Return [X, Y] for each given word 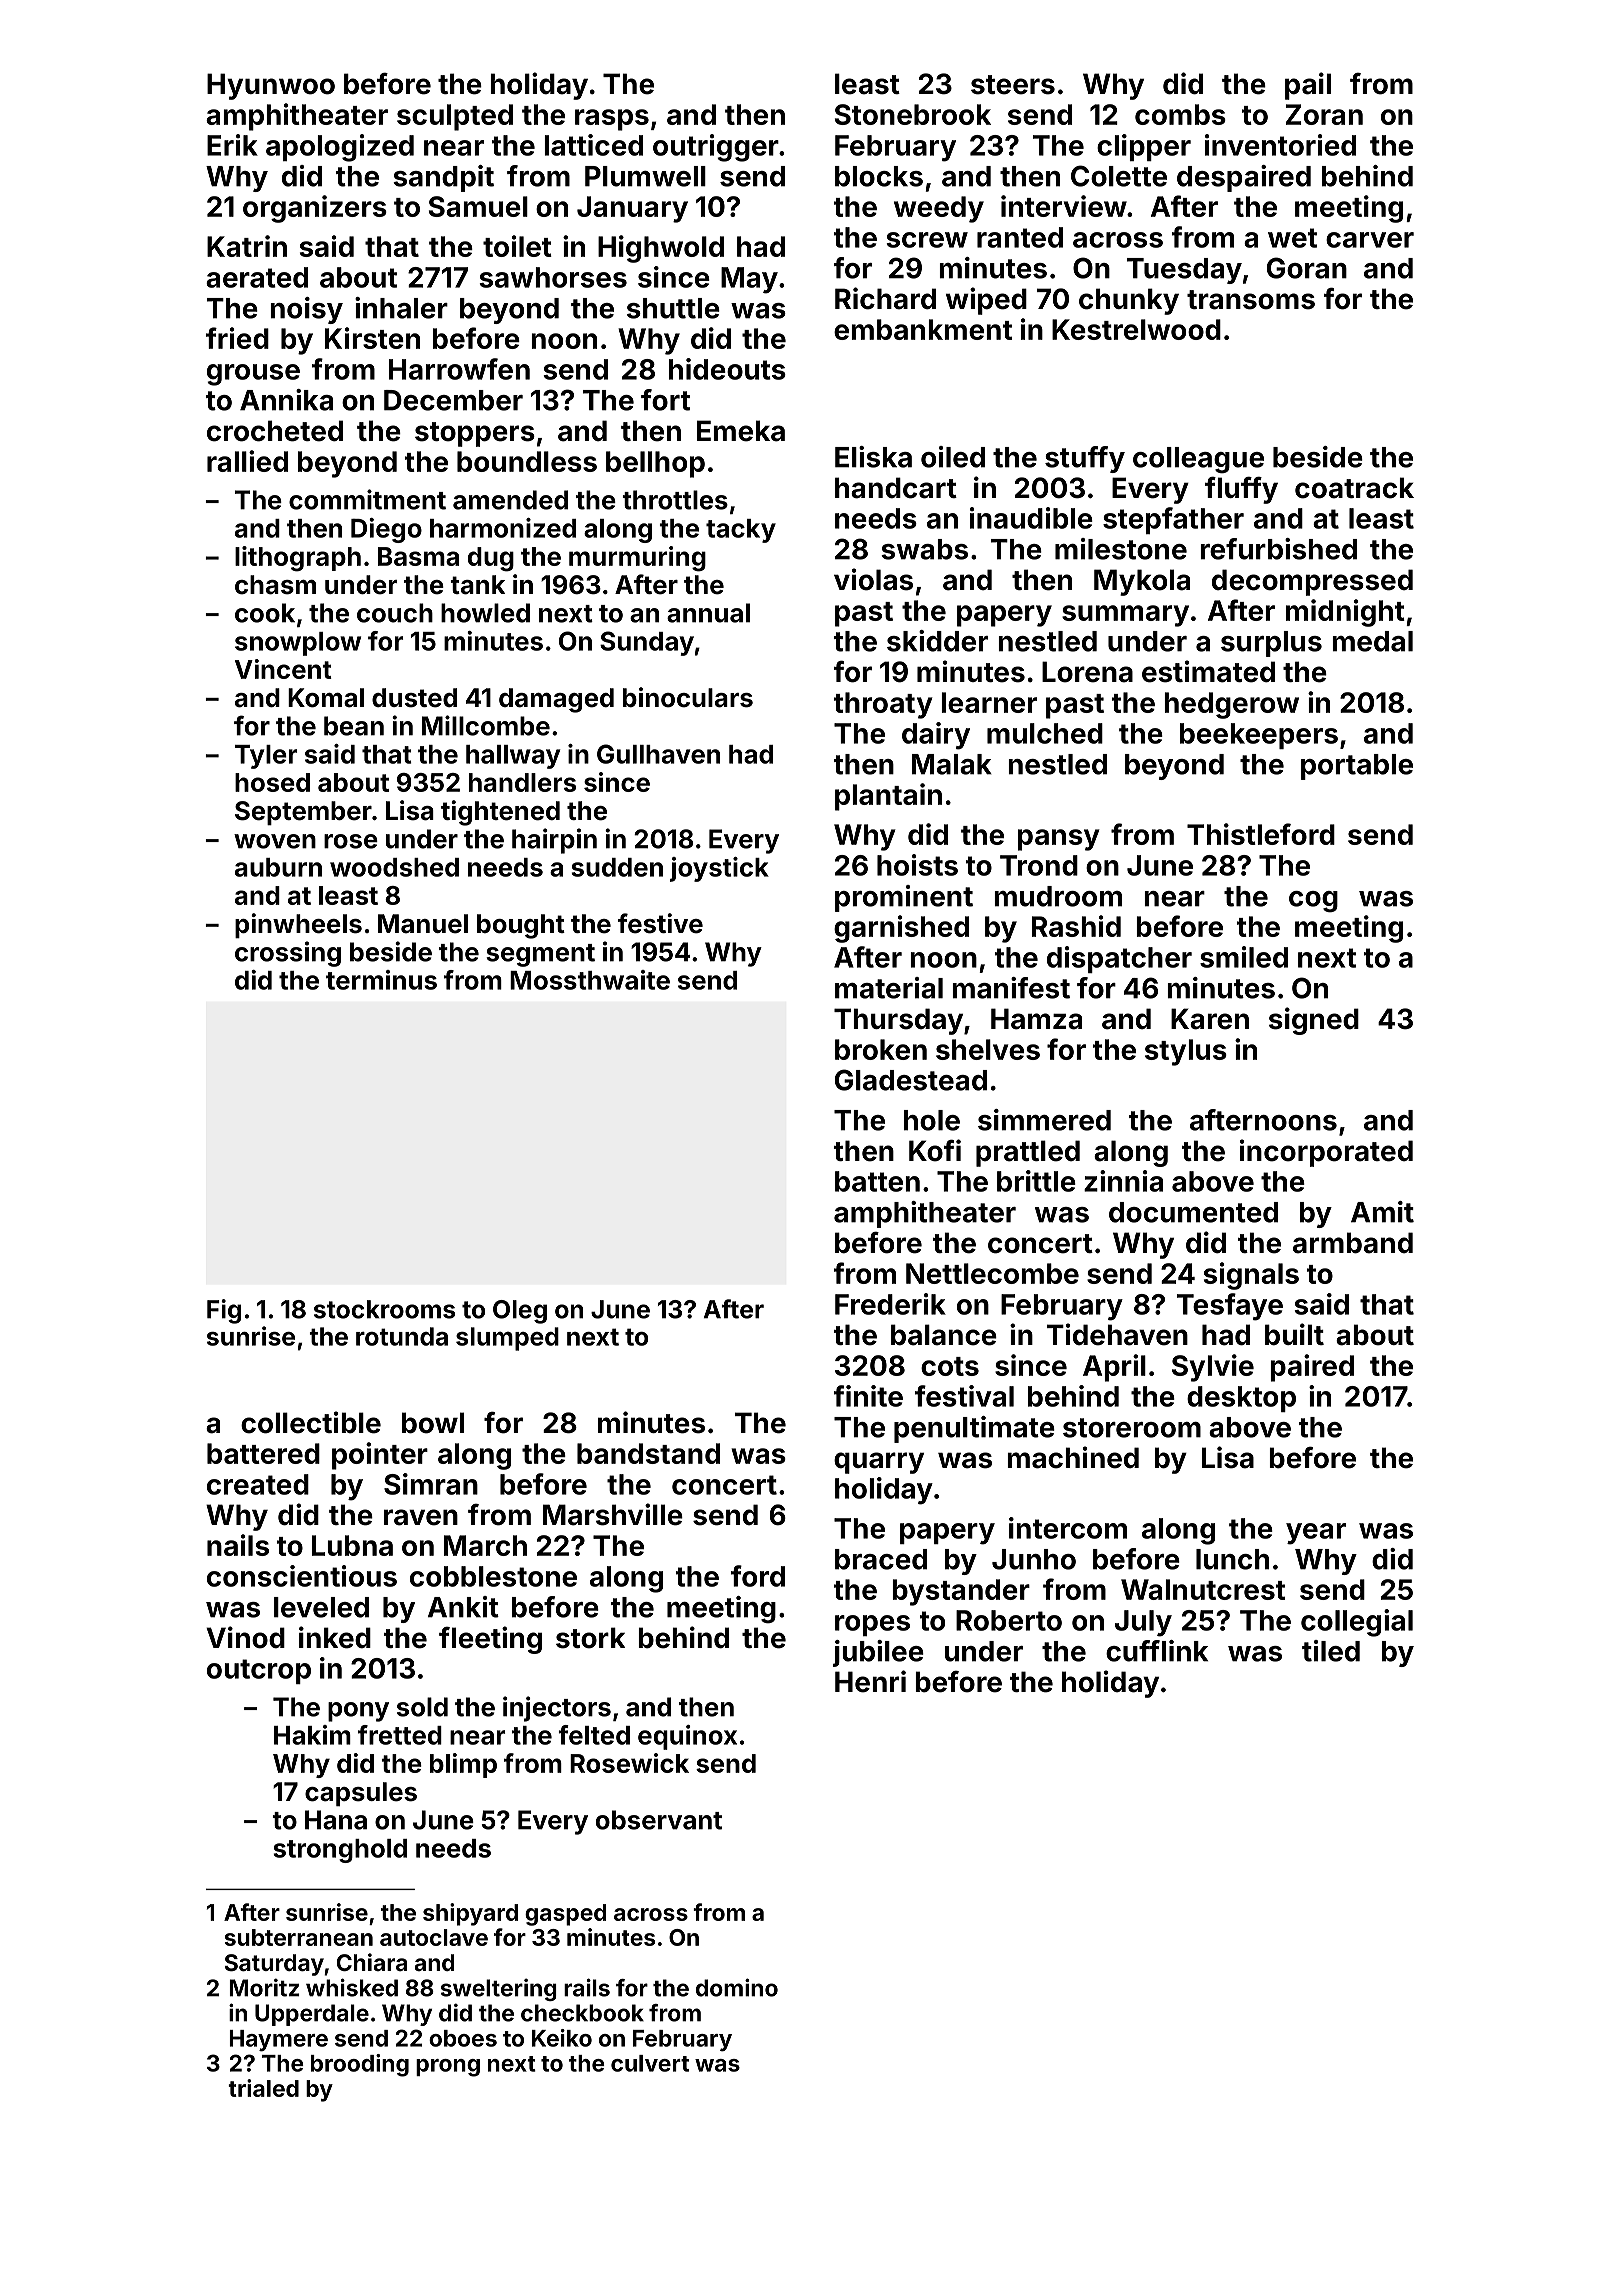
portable [1357, 767]
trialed [263, 2088]
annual [708, 613]
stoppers [475, 434]
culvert [650, 2063]
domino [737, 1987]
